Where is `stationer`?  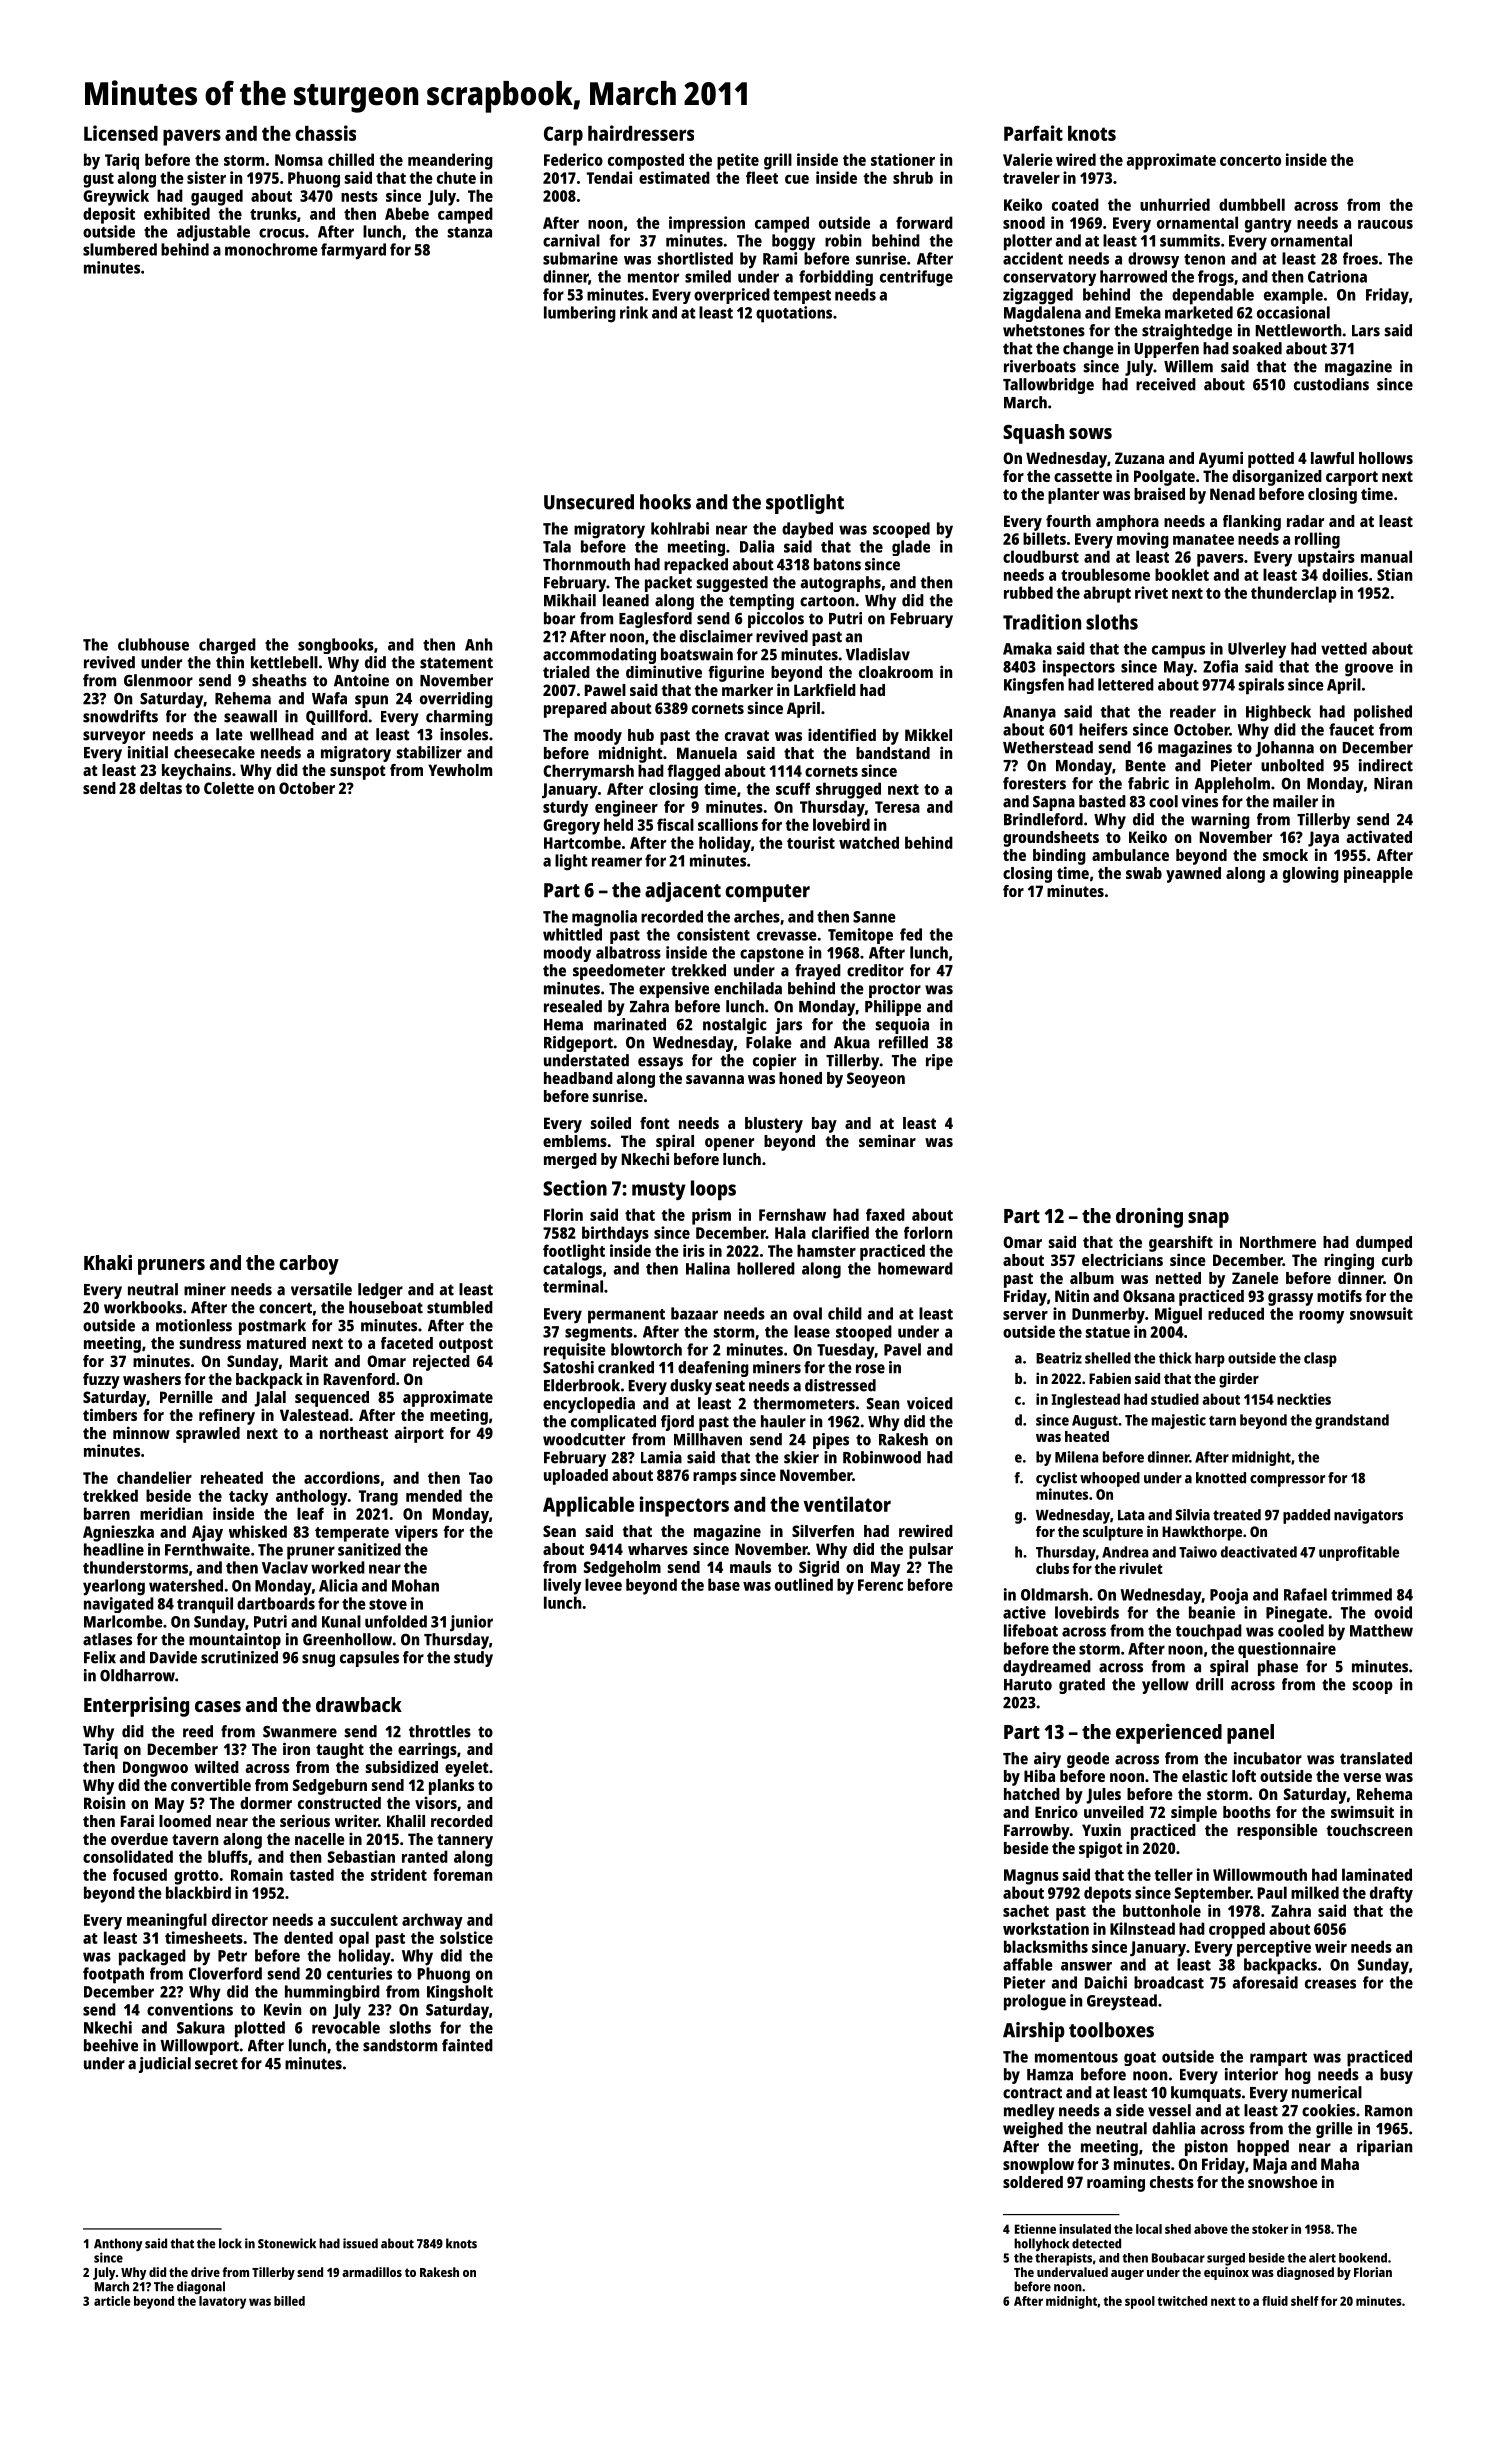 stationer is located at coordinates (903, 159).
